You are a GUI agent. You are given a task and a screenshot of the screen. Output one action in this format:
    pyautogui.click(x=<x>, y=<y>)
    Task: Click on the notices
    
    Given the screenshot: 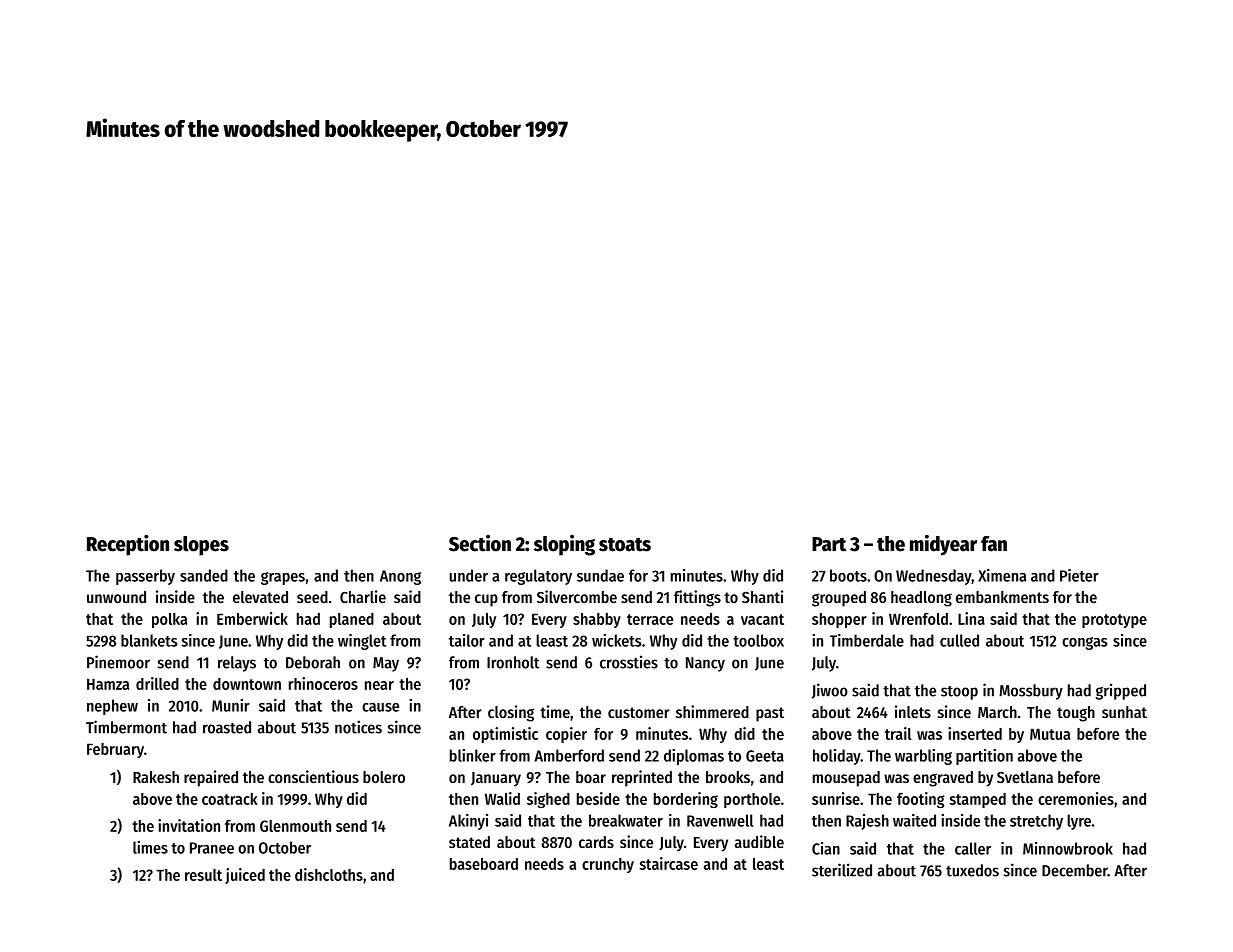 What is the action you would take?
    pyautogui.click(x=358, y=727)
